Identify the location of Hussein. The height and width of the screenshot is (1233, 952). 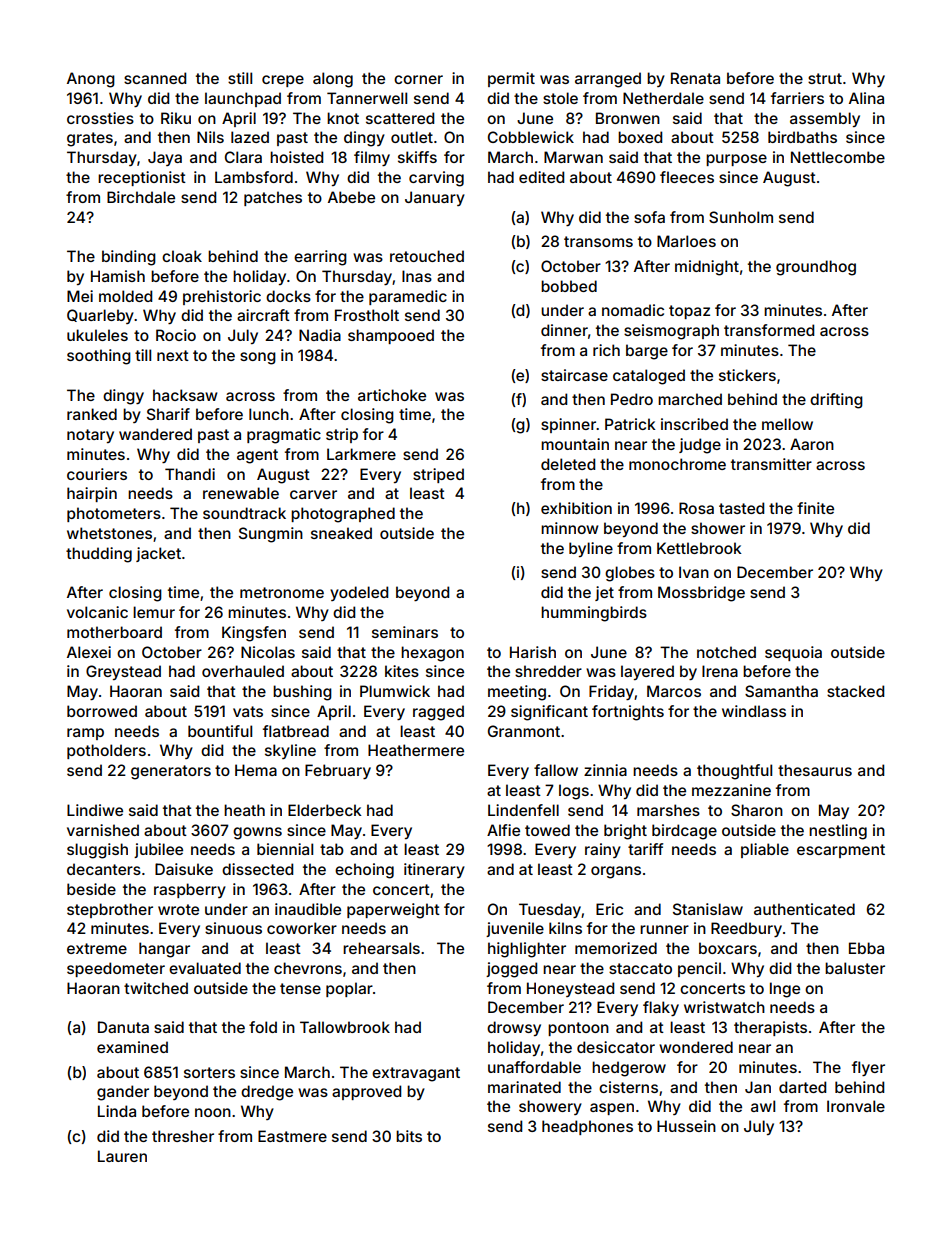
(686, 1126).
